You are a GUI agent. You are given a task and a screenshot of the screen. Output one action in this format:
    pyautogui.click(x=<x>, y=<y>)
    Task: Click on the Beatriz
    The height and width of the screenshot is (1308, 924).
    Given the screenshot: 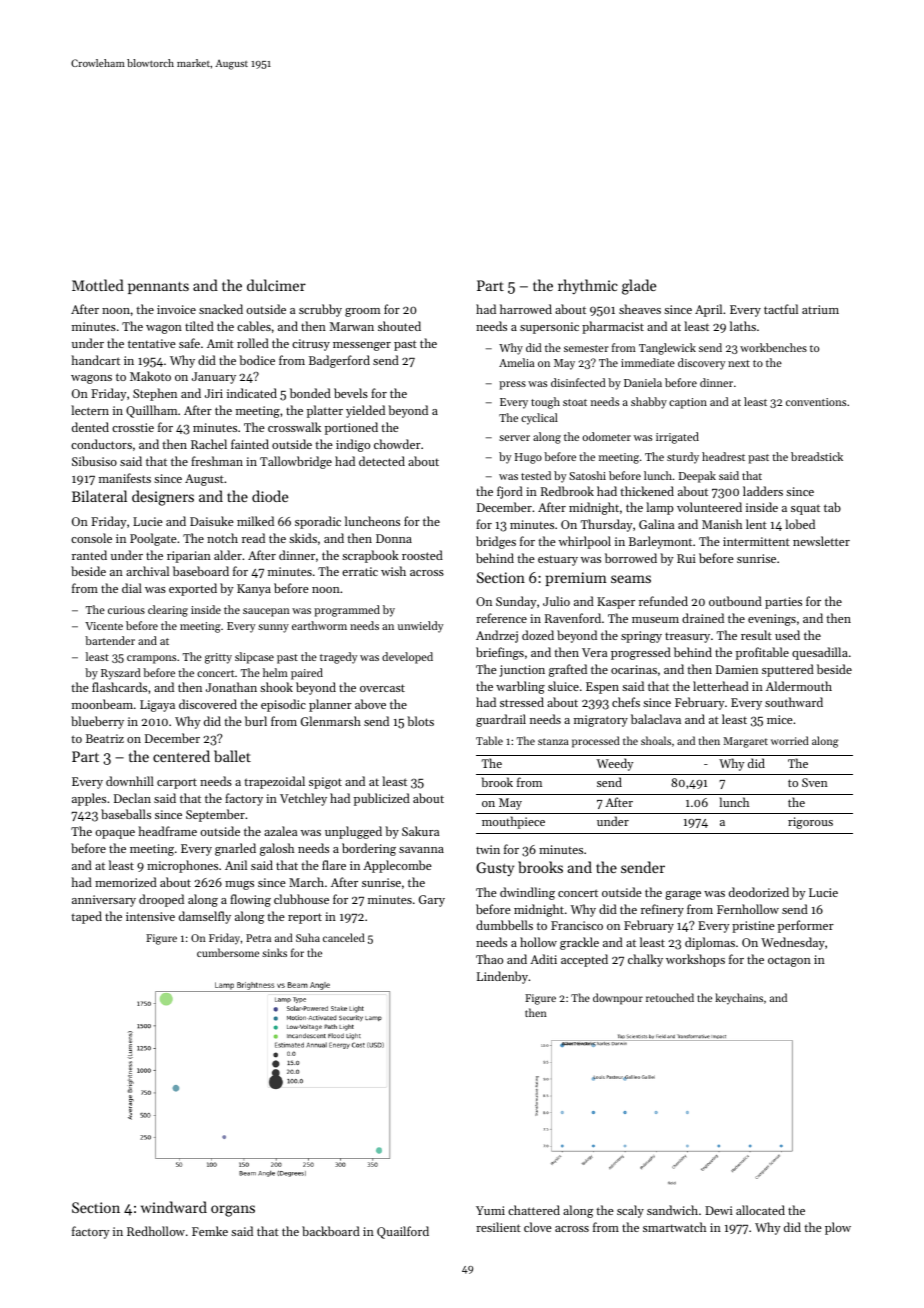 What is the action you would take?
    pyautogui.click(x=105, y=738)
